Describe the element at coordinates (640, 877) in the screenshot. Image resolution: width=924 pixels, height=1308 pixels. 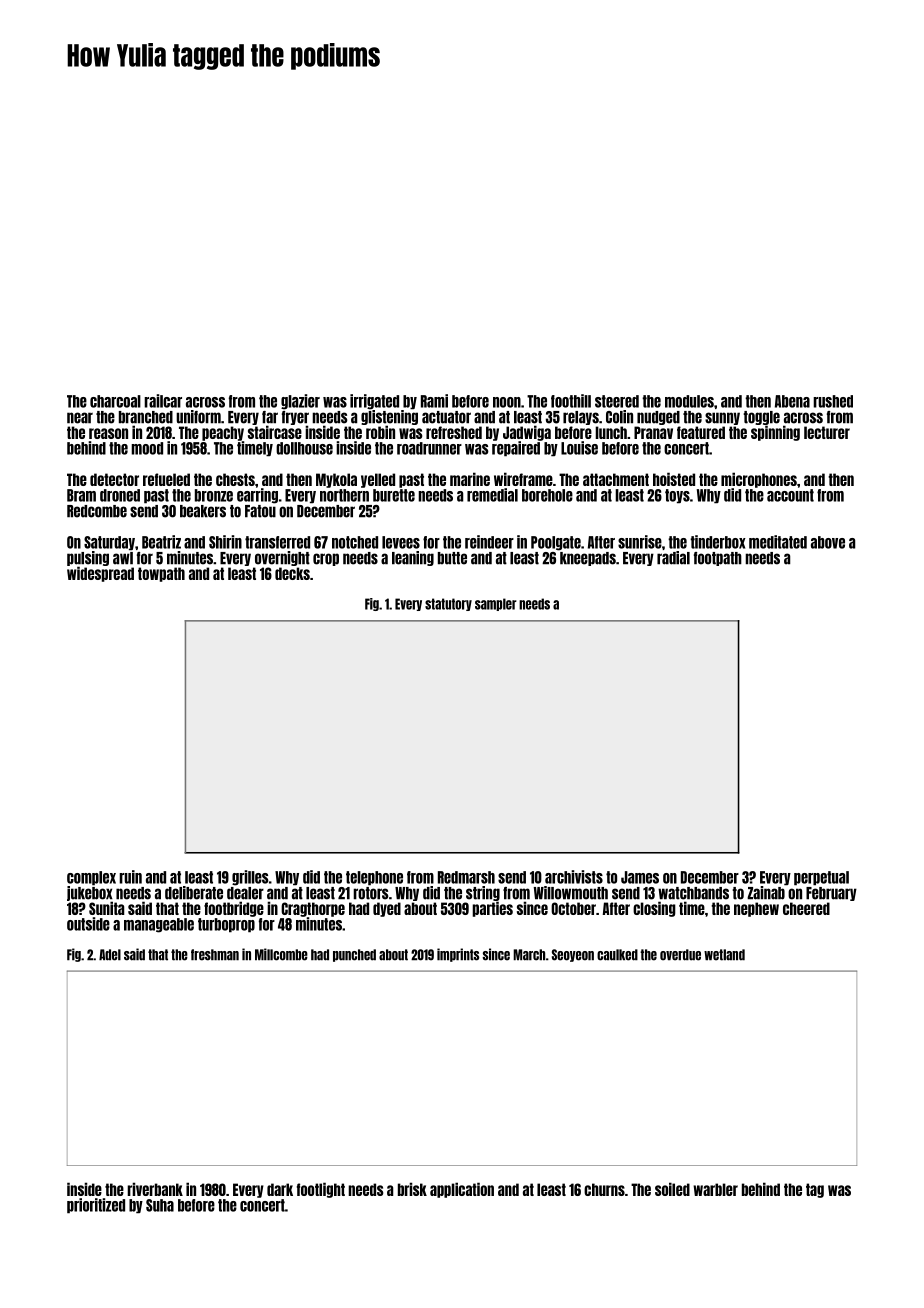
I see `James` at that location.
